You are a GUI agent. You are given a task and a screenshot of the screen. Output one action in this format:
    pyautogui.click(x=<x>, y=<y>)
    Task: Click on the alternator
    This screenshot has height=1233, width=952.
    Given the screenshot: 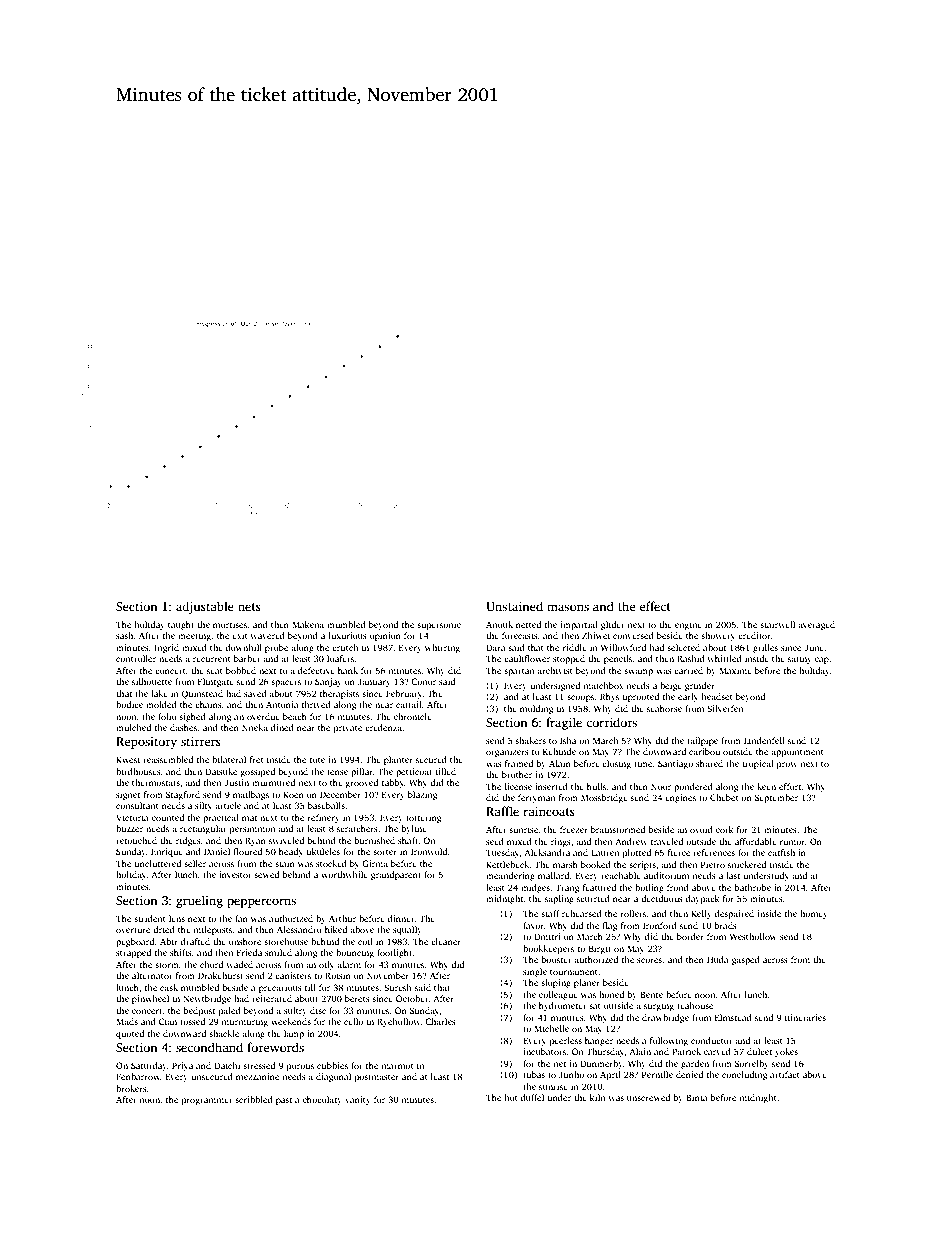 What is the action you would take?
    pyautogui.click(x=152, y=975)
